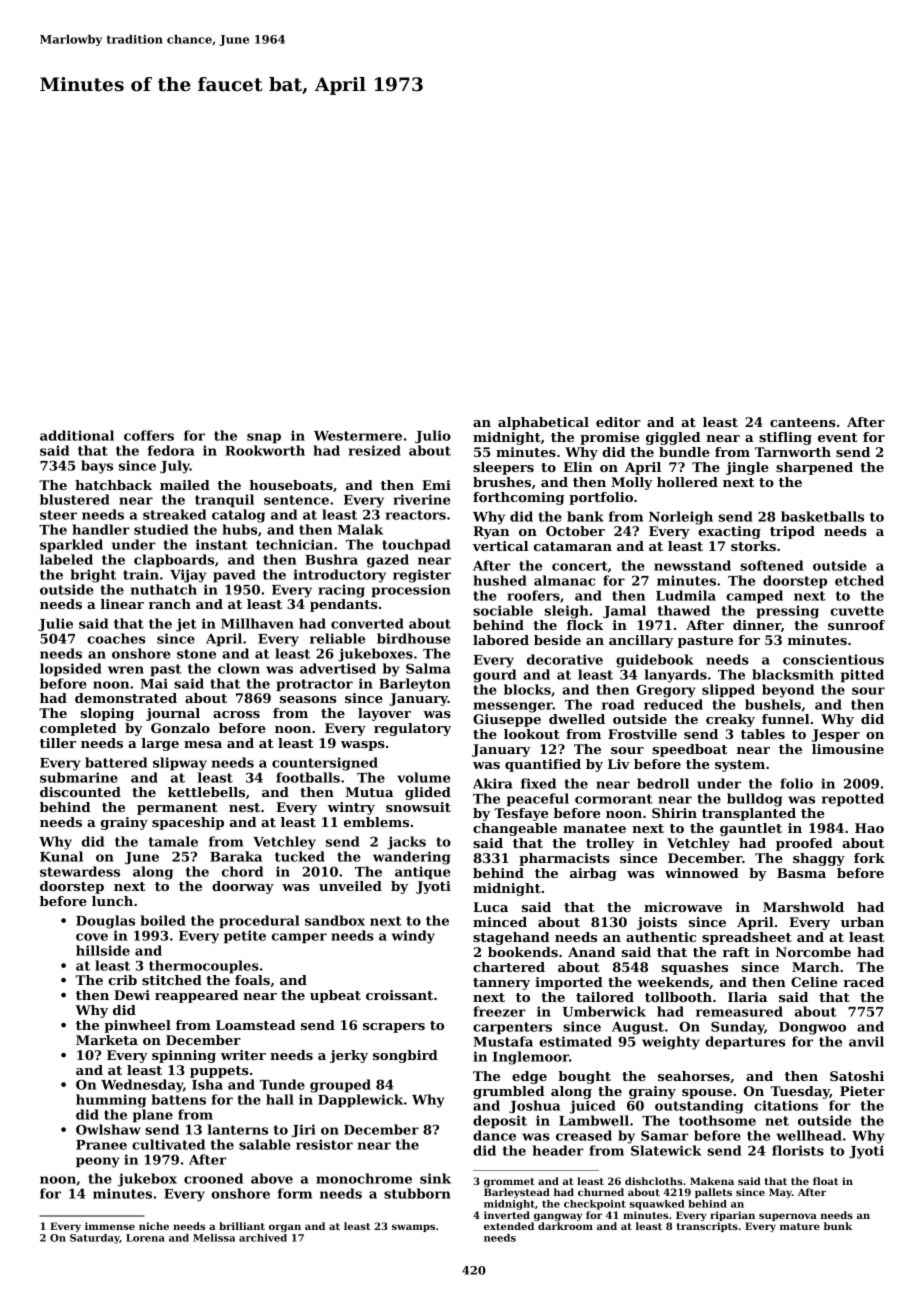  What do you see at coordinates (657, 923) in the screenshot?
I see `joists` at bounding box center [657, 923].
